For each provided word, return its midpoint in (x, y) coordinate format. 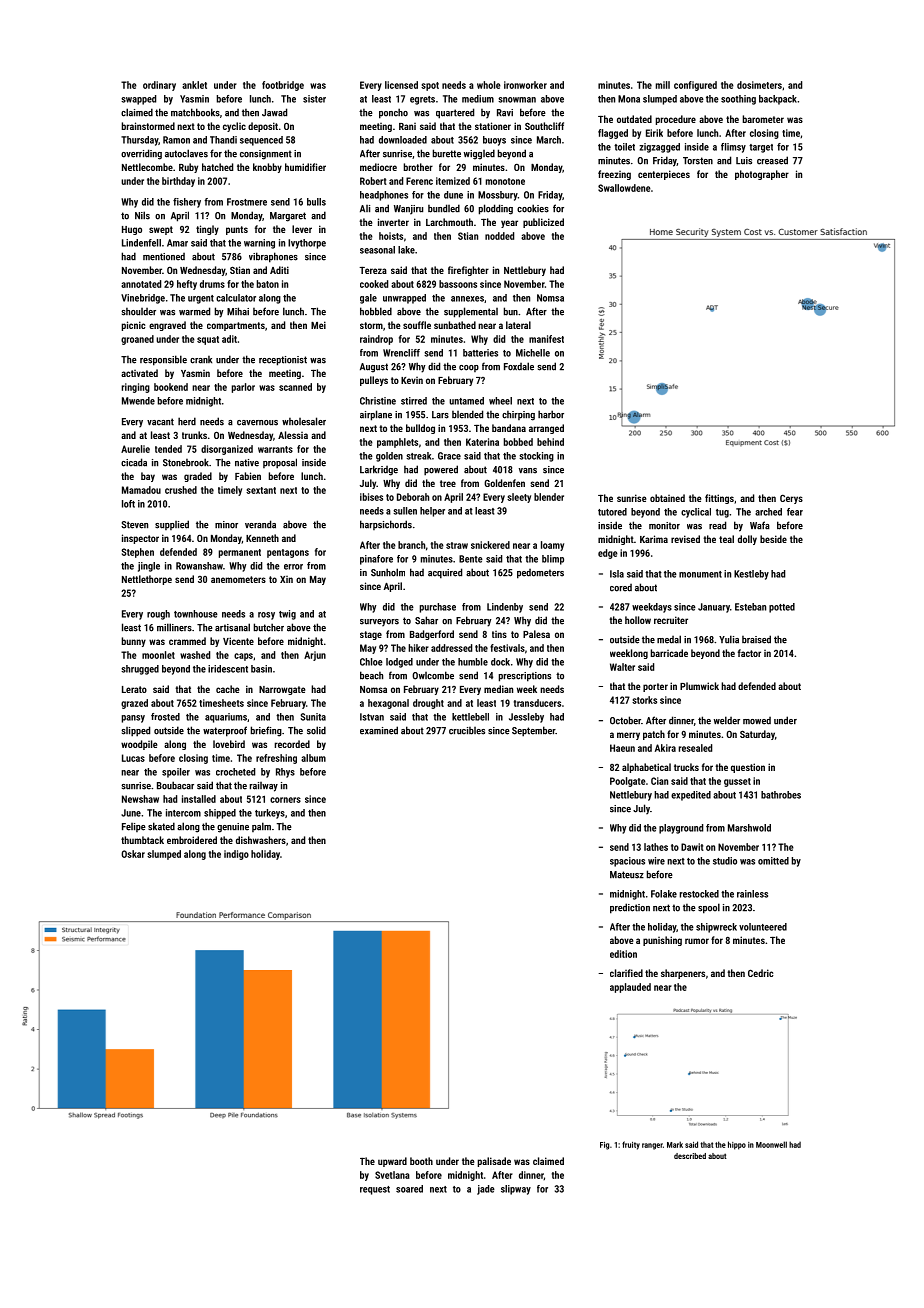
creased (772, 160)
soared (409, 1189)
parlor (243, 388)
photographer (762, 175)
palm (261, 827)
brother (418, 167)
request (375, 1190)
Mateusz (627, 875)
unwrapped (404, 299)
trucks (686, 767)
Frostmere (247, 202)
